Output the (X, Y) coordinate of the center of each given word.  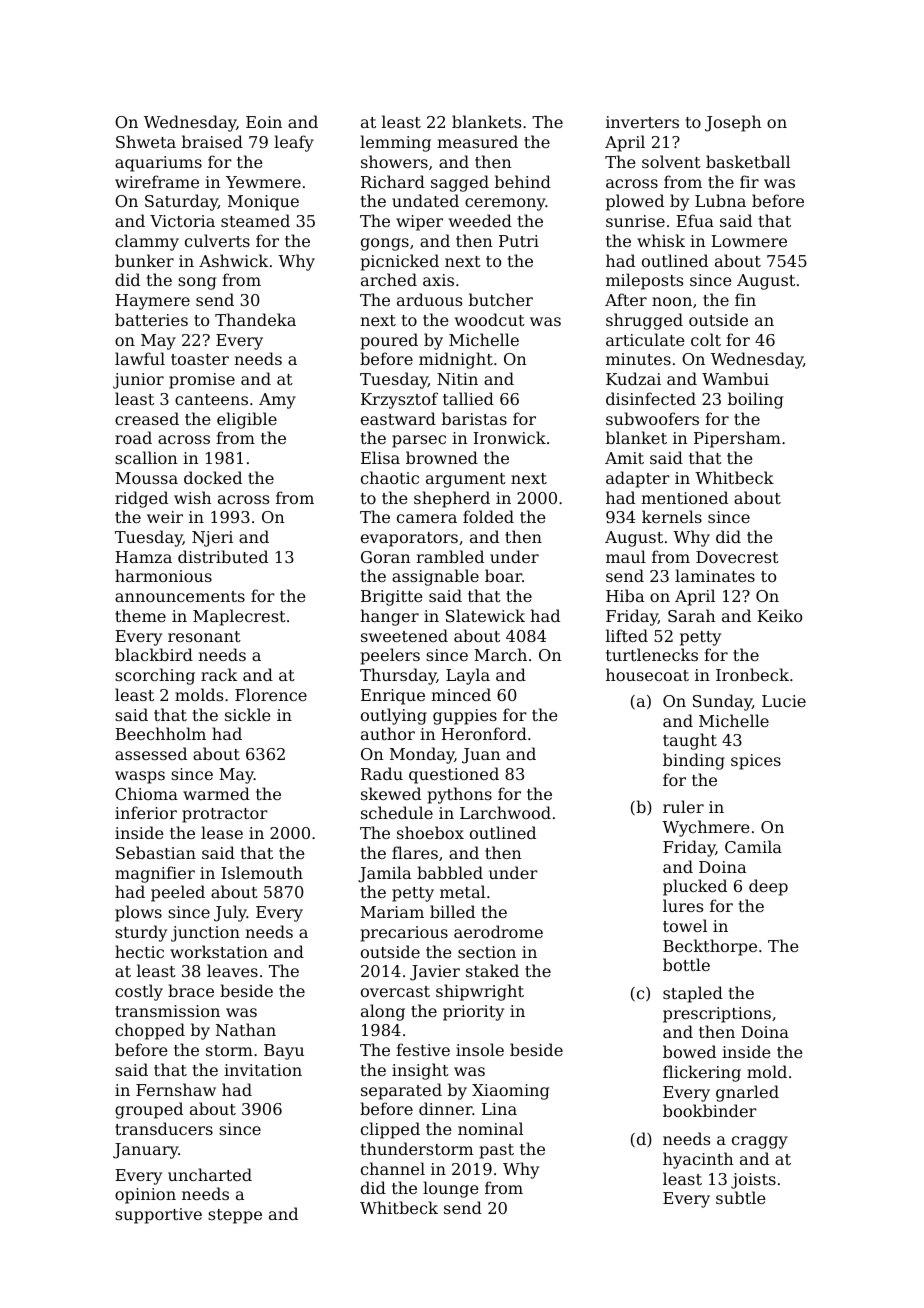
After (626, 299)
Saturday (181, 202)
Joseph (733, 123)
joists (753, 1181)
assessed (151, 753)
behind (523, 181)
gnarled (747, 1093)
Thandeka (255, 319)
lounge (451, 1189)
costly (139, 992)
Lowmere (749, 241)
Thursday (398, 676)
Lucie (784, 701)
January (145, 1151)
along (383, 1012)
